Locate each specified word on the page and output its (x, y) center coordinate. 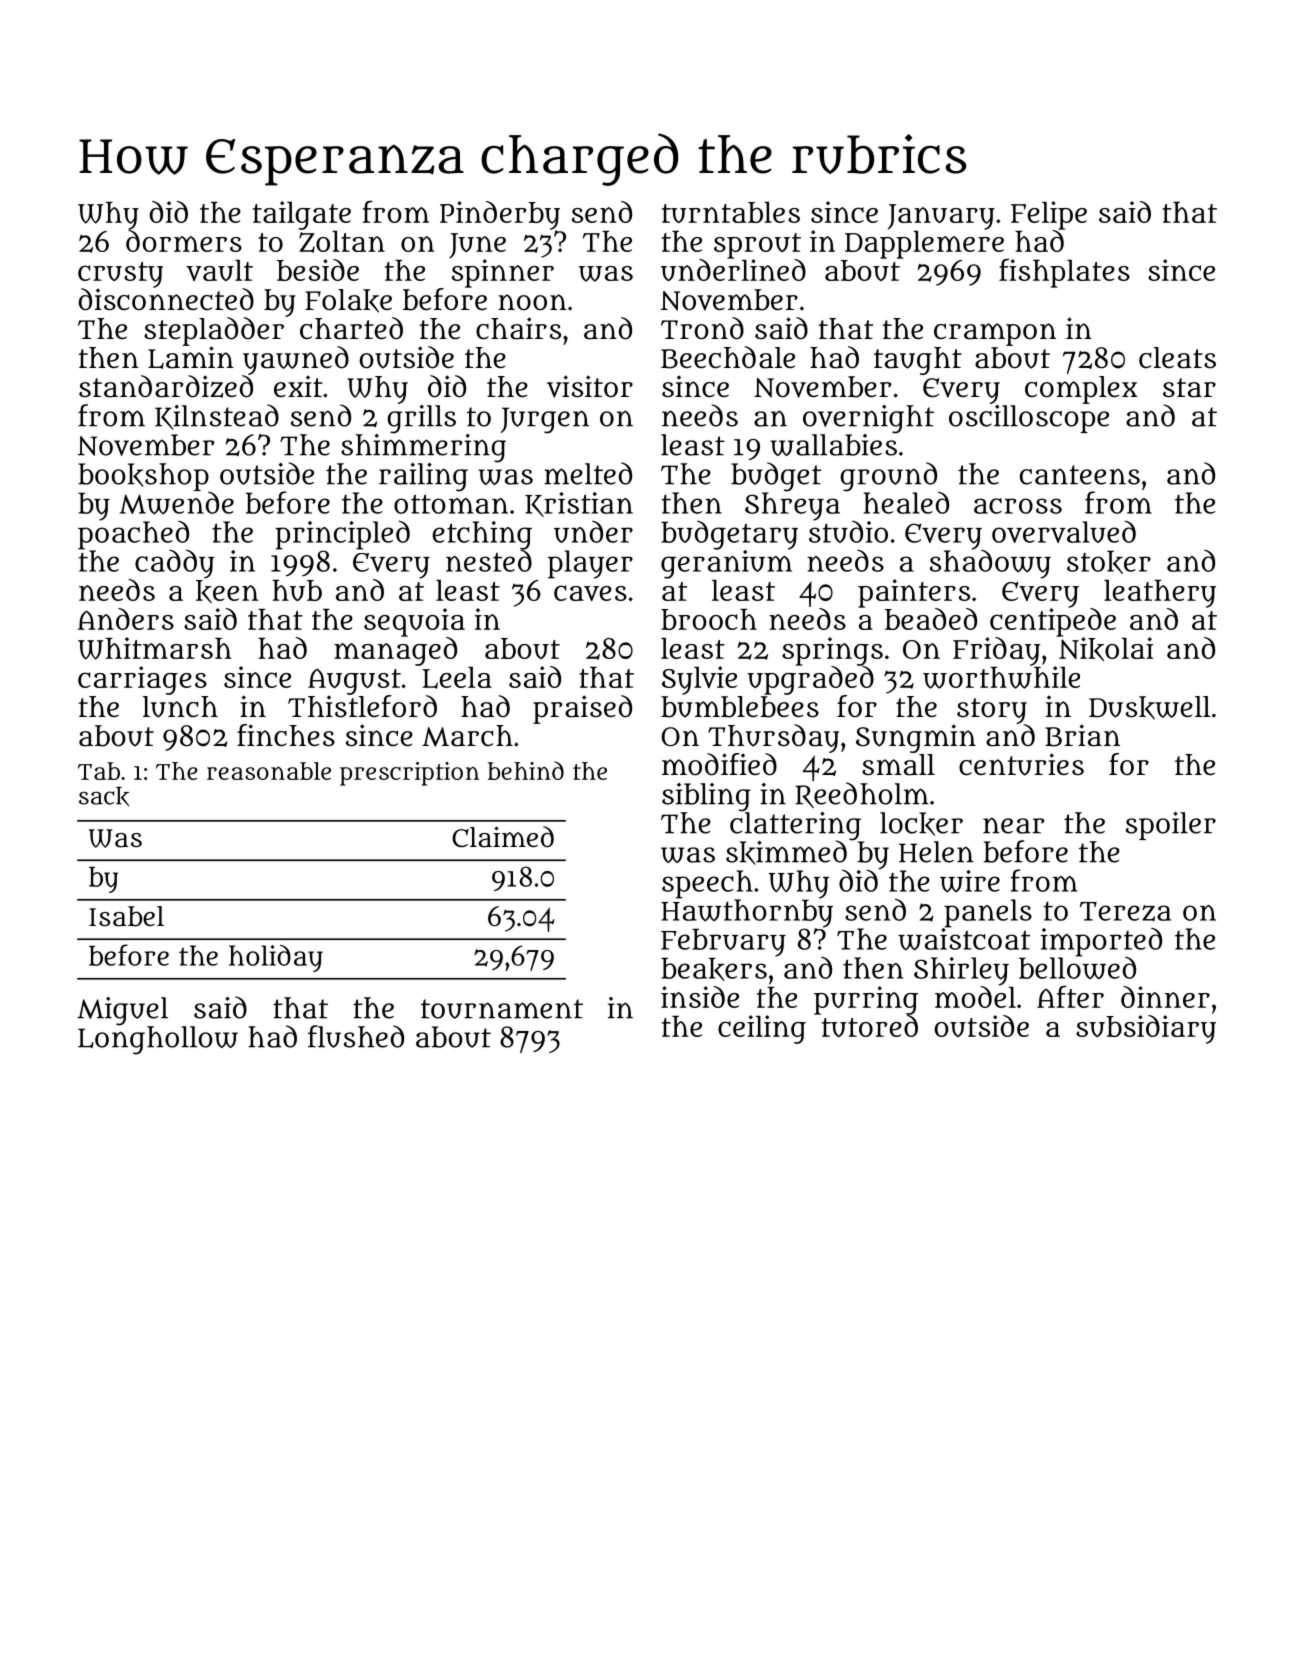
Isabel (126, 916)
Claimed (503, 837)
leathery (1160, 594)
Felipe (1049, 215)
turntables (731, 212)
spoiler (1171, 826)
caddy (174, 564)
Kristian (579, 504)
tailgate (302, 215)
